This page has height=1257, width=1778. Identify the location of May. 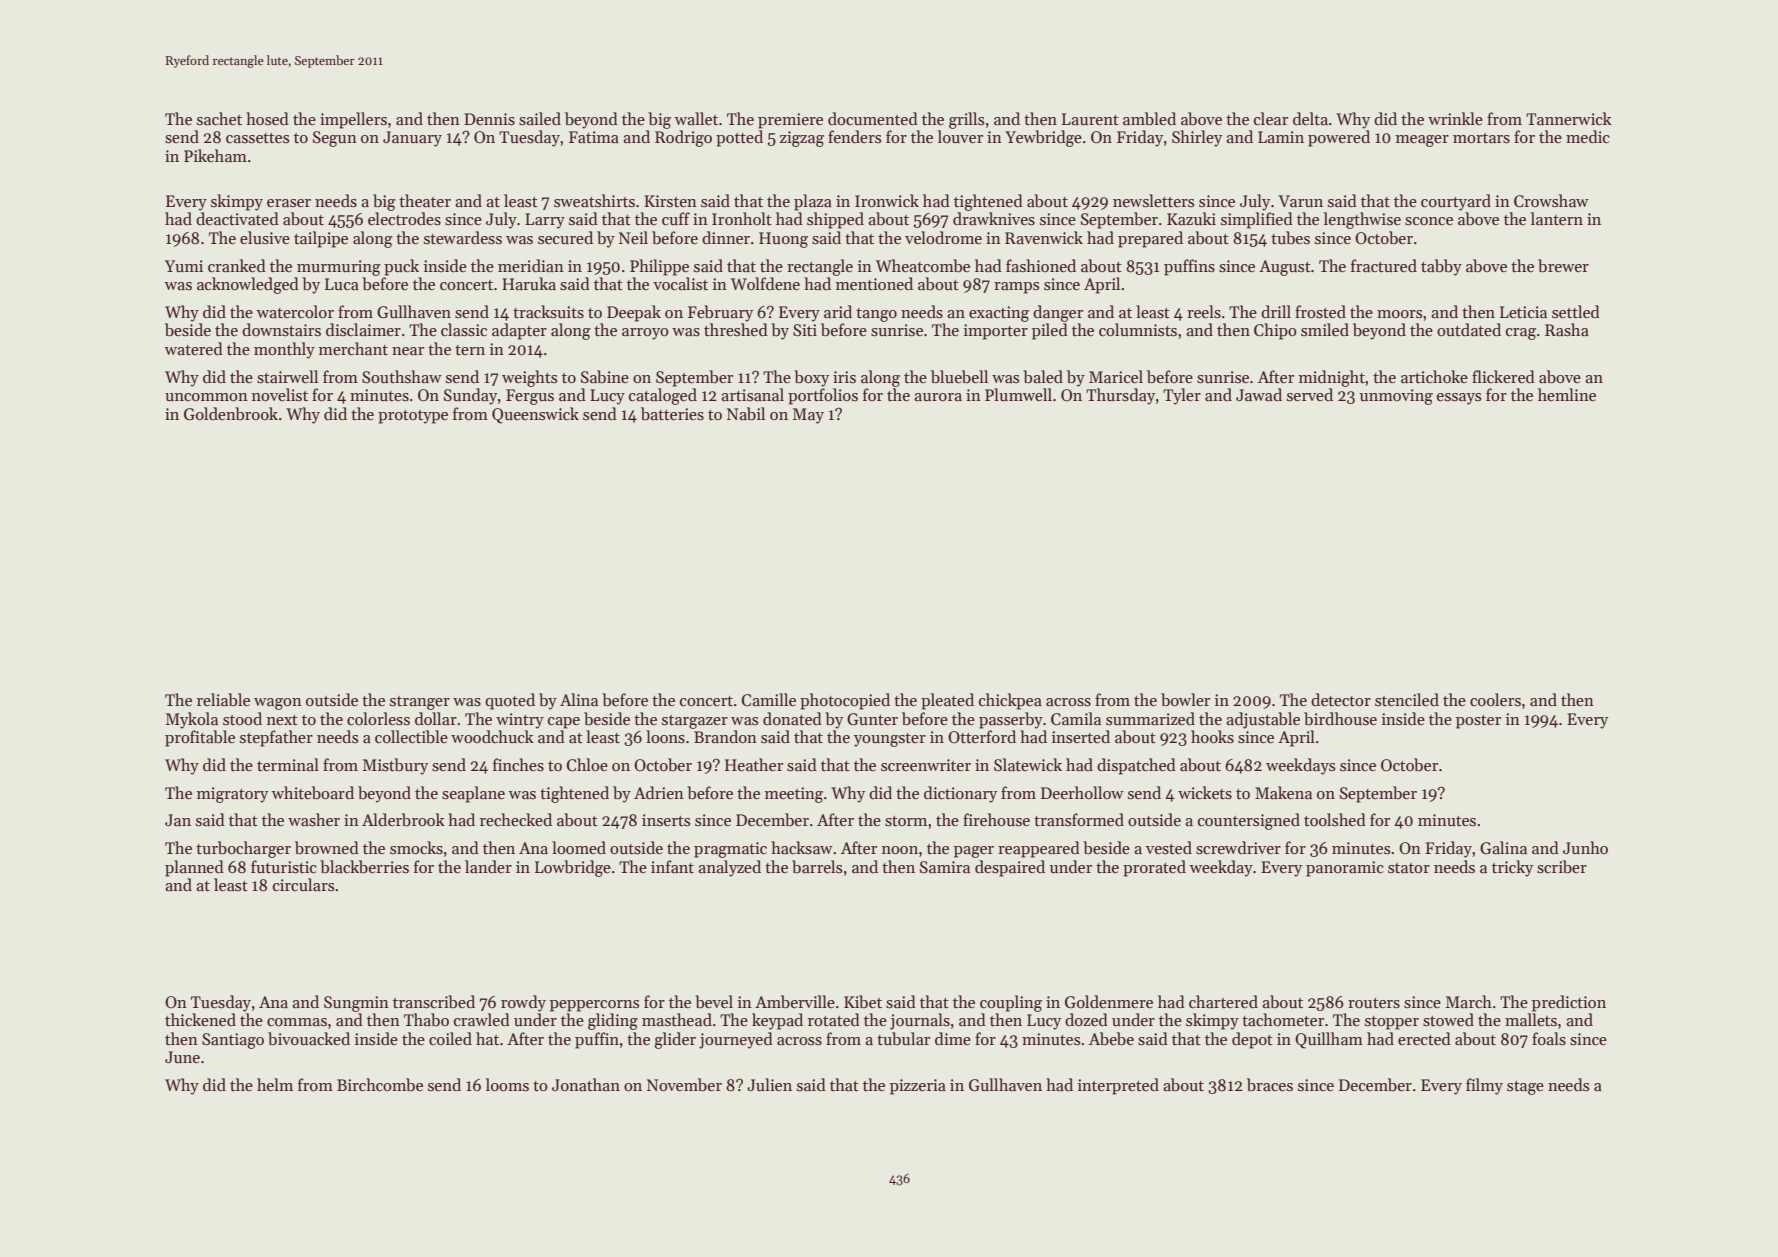
(808, 416).
